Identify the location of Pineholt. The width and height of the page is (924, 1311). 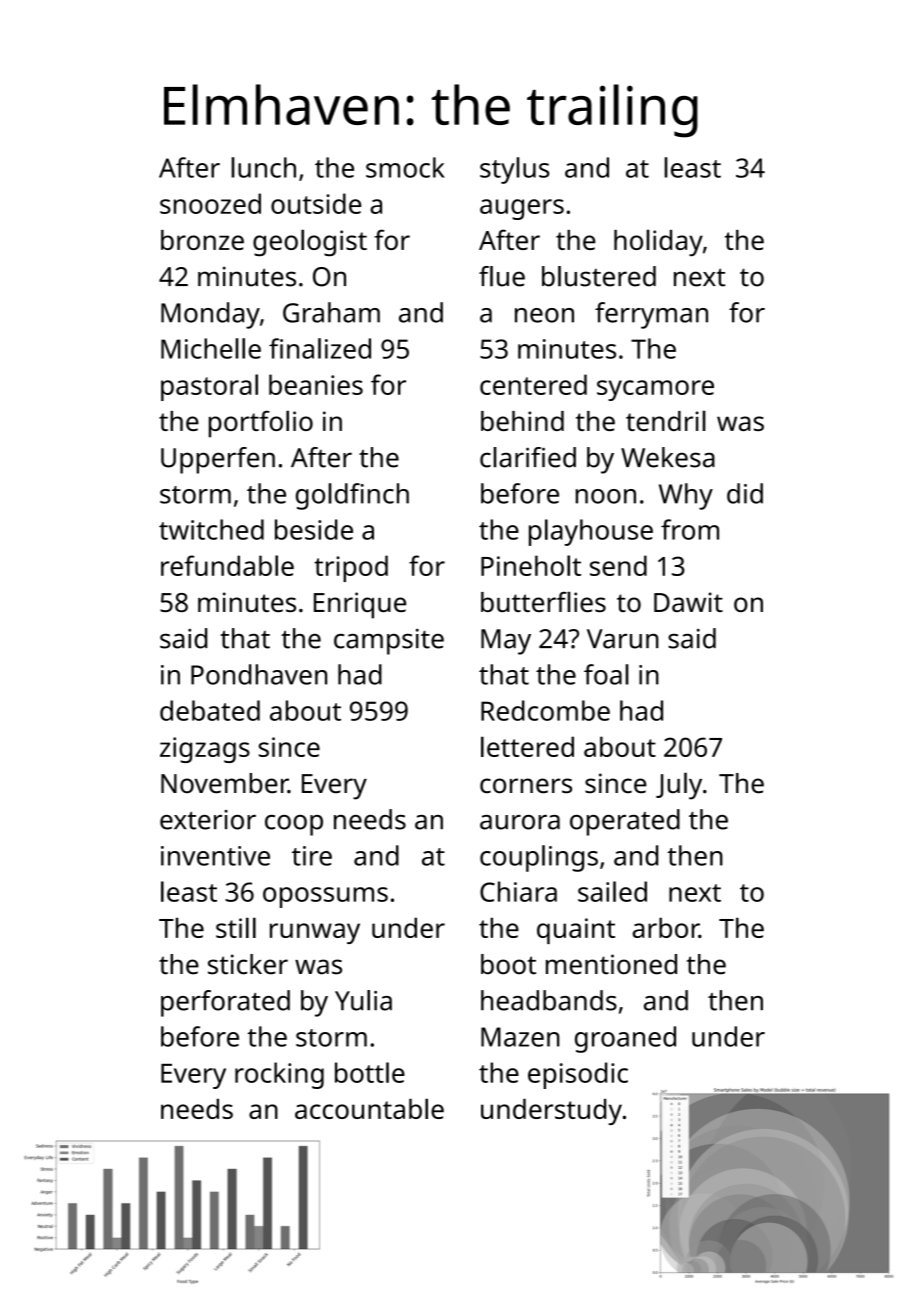
(531, 565).
